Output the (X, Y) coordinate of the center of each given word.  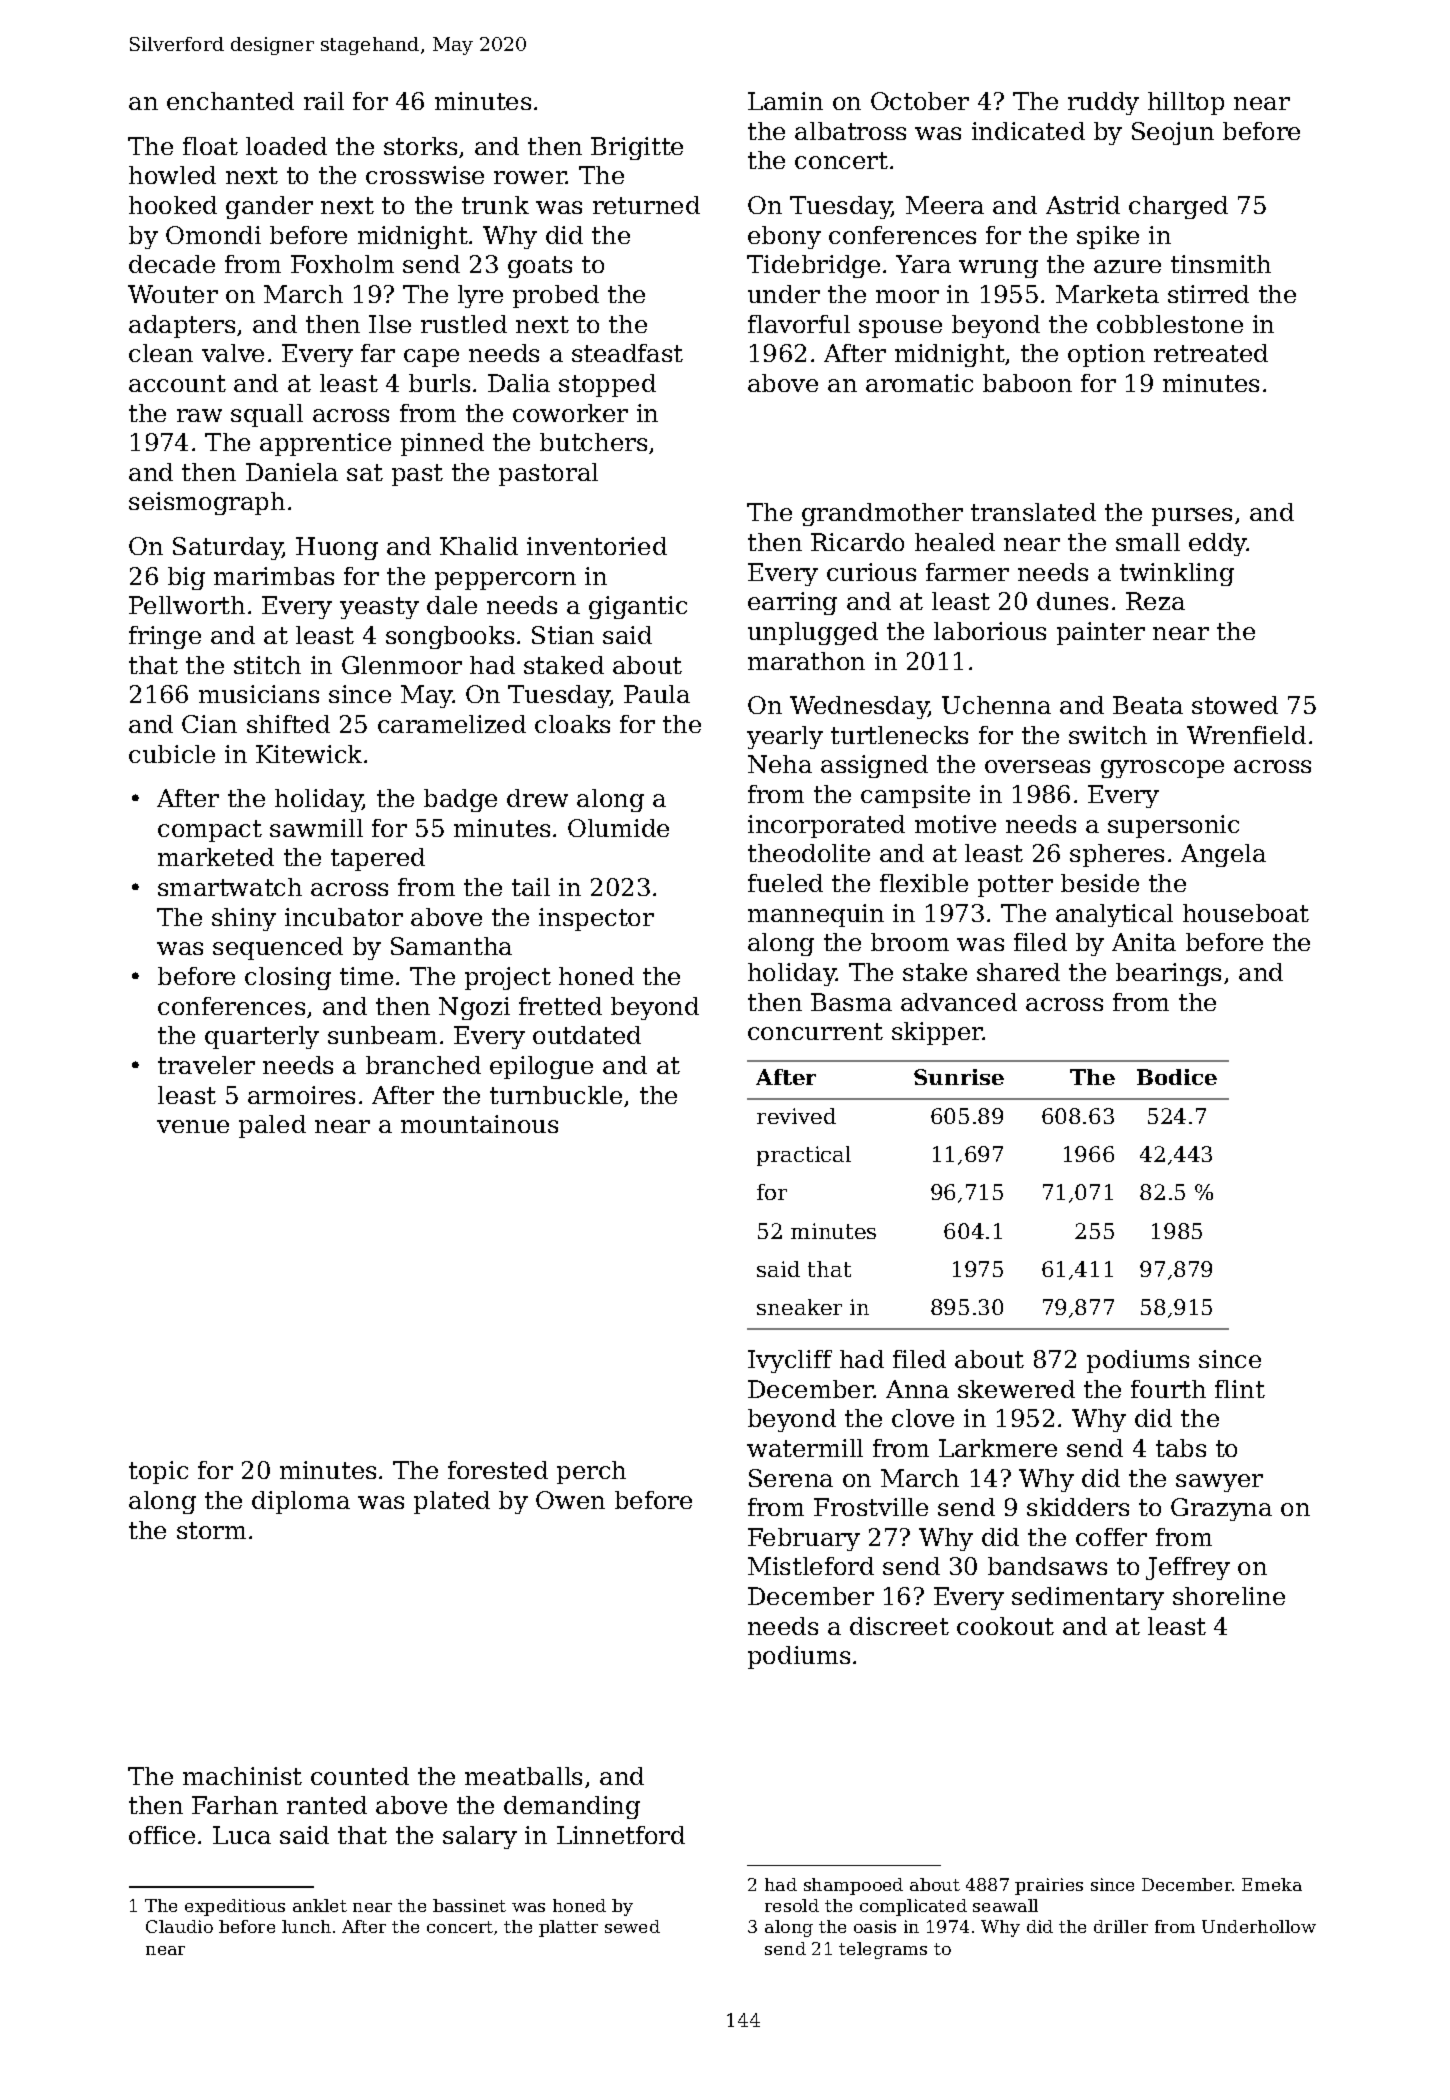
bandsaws (1047, 1566)
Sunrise (959, 1077)
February (804, 1539)
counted (360, 1776)
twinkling (1177, 574)
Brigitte (637, 148)
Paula (657, 694)
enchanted (230, 101)
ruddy (1103, 103)
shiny (244, 919)
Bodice (1177, 1077)
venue (193, 1126)
